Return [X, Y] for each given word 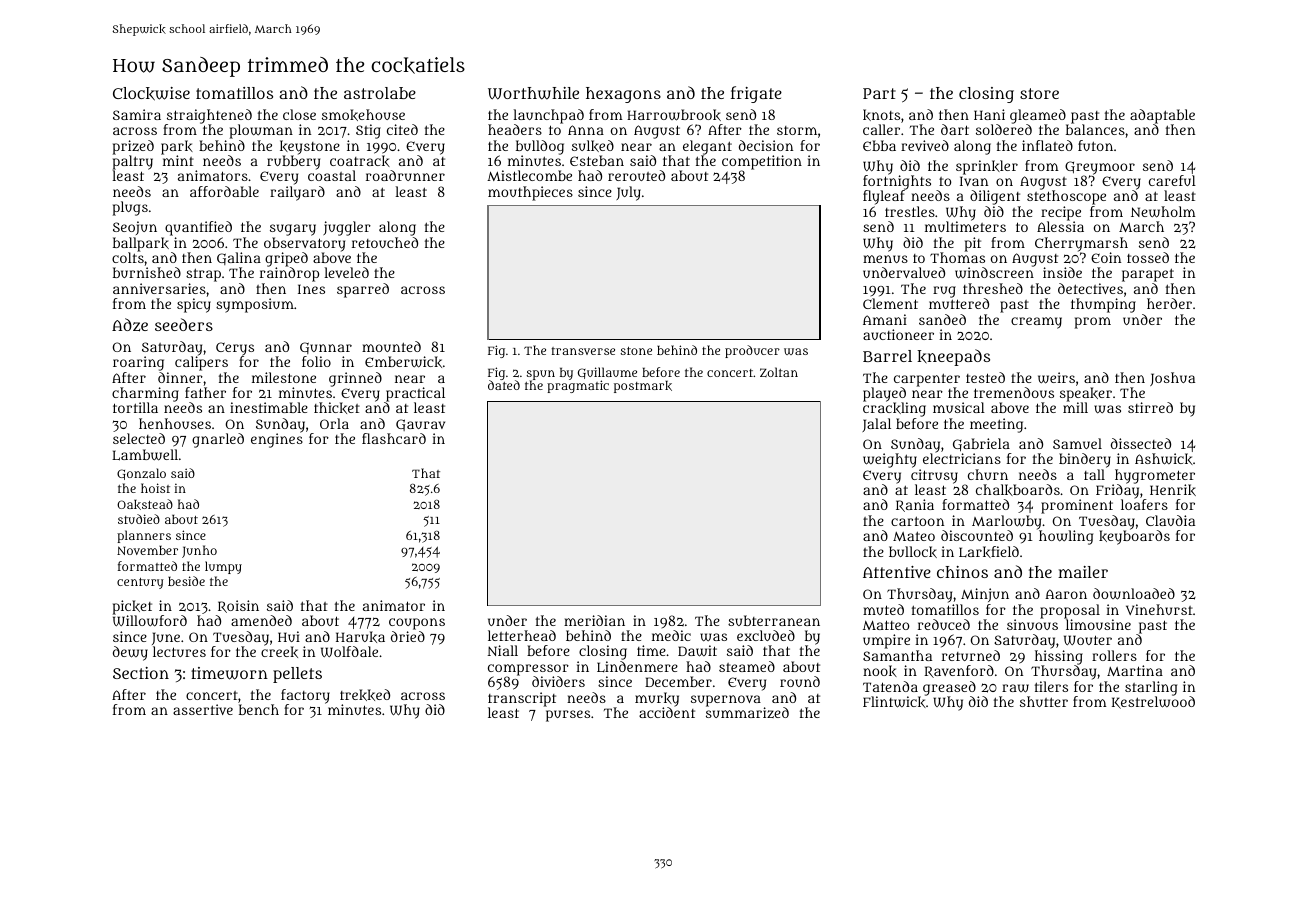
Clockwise [151, 94]
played [885, 395]
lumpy [223, 567]
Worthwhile [533, 93]
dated [504, 385]
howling [1066, 537]
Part [879, 93]
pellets [297, 675]
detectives [1090, 288]
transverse [583, 351]
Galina [239, 258]
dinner [180, 377]
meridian [594, 620]
